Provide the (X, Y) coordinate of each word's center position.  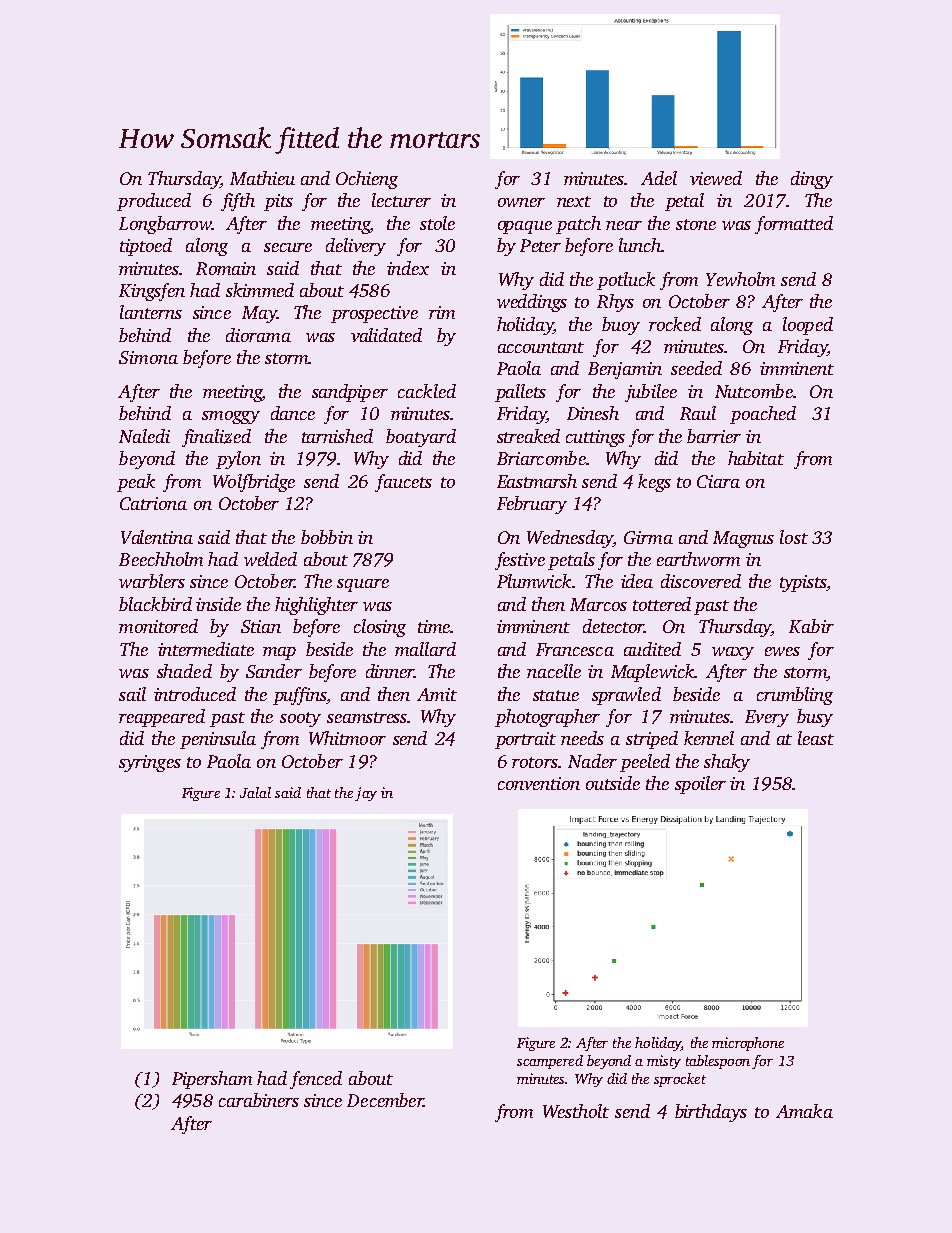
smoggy (231, 417)
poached (763, 415)
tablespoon (718, 1062)
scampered (550, 1062)
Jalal (255, 792)
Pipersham (212, 1080)
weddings (532, 303)
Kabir (811, 626)
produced (154, 202)
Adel (659, 178)
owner (521, 202)
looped (808, 326)
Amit (437, 694)
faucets (403, 483)
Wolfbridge (254, 483)
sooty (300, 719)
